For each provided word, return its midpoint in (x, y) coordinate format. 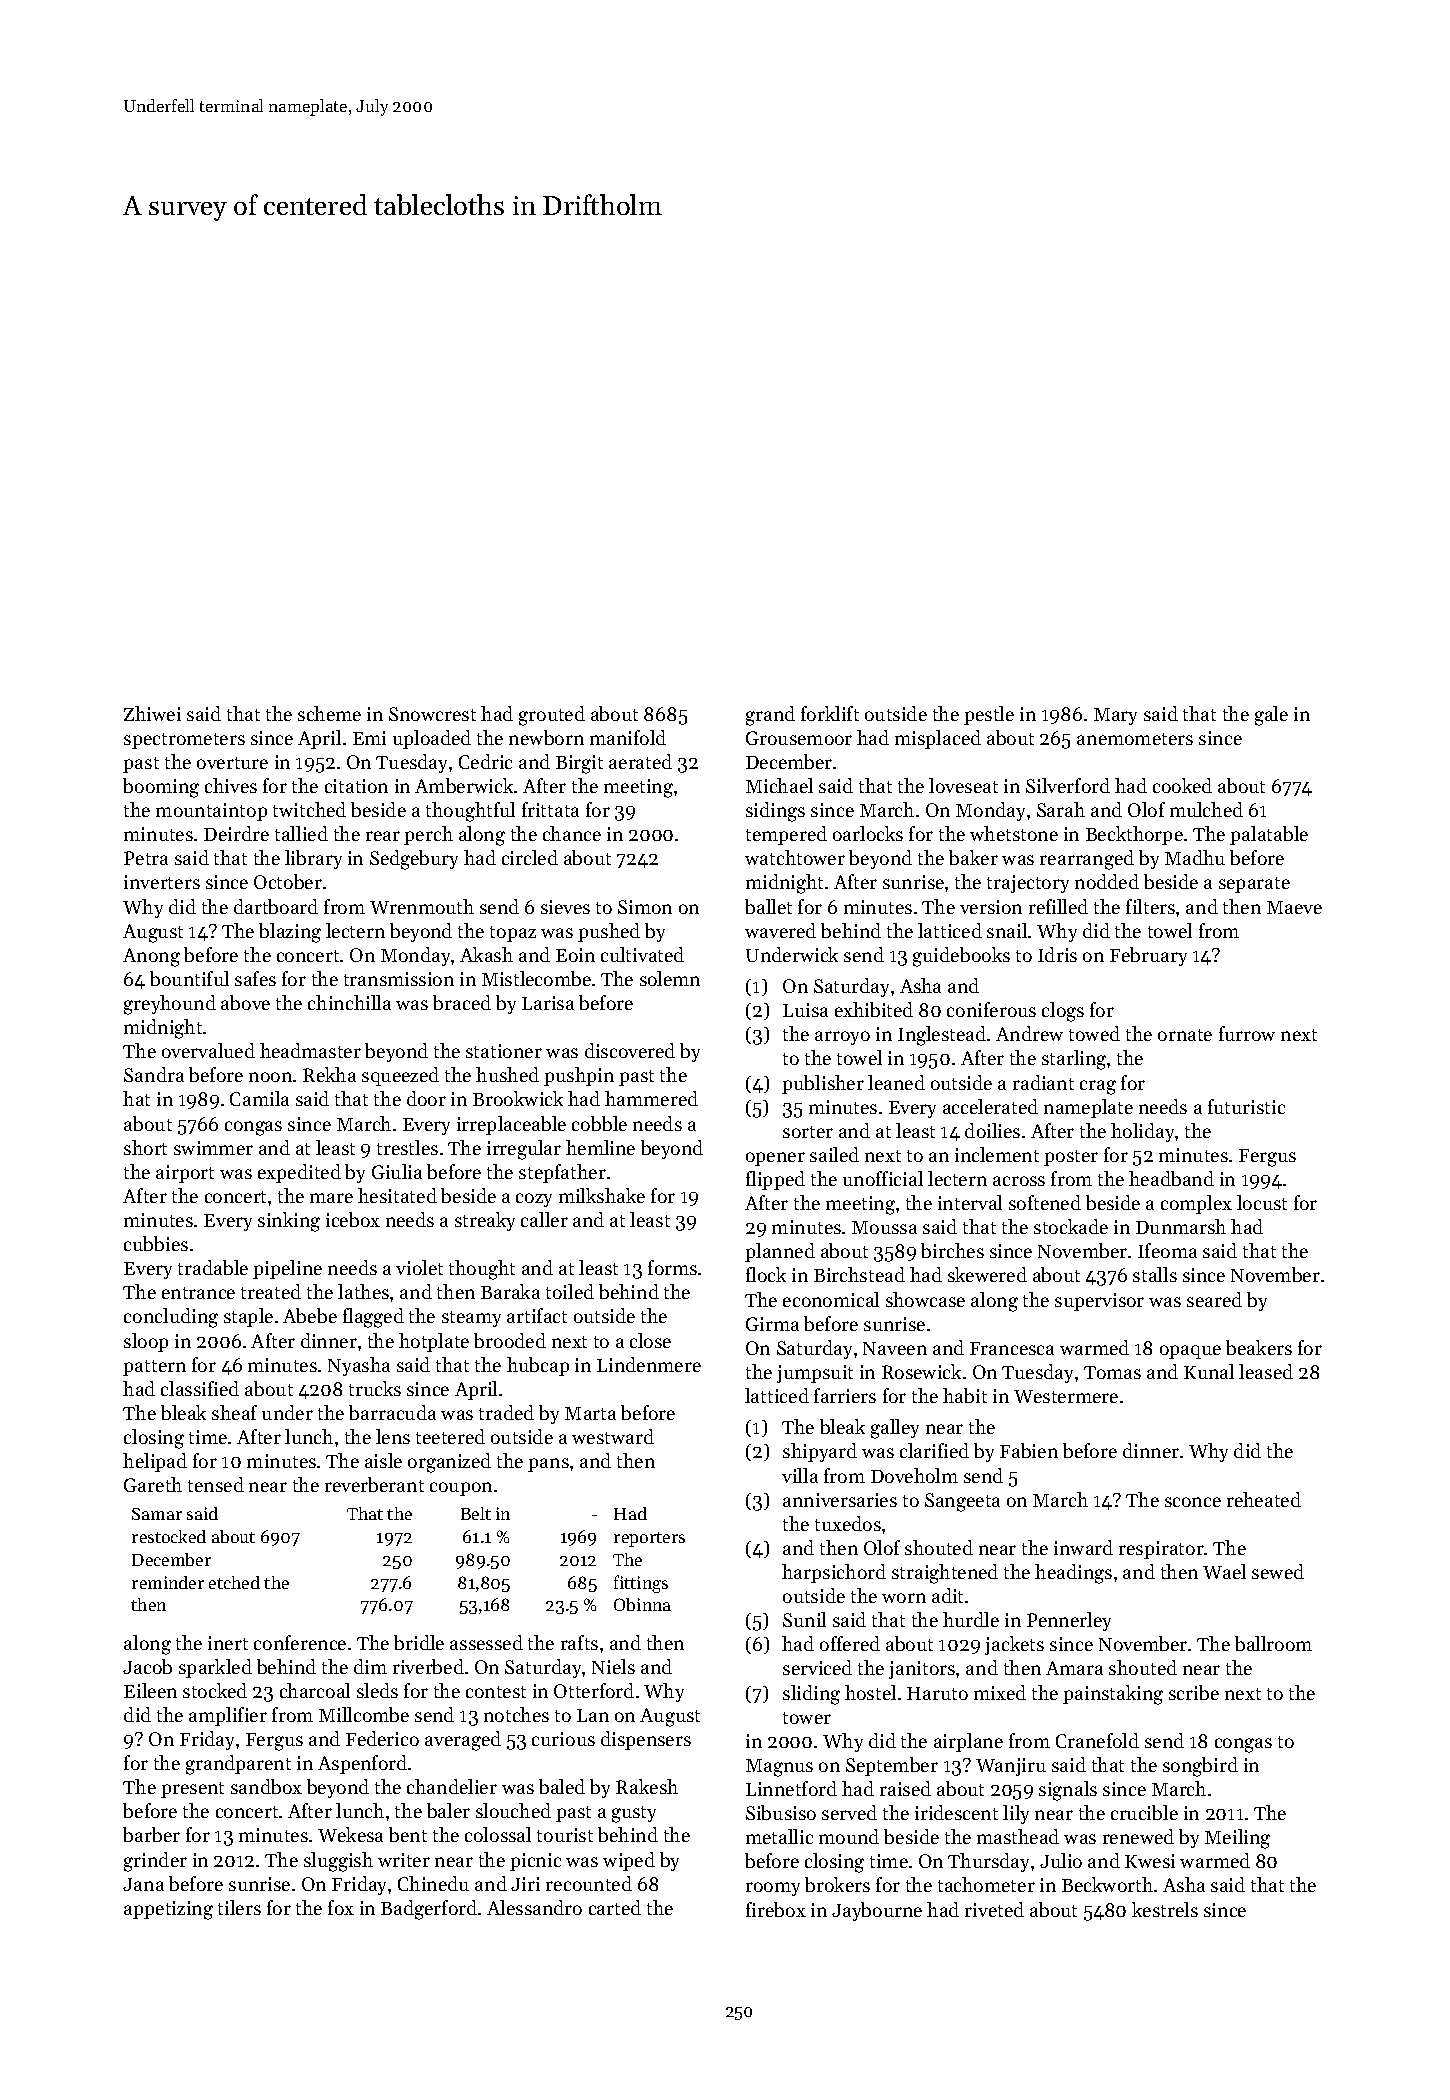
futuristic (1246, 1106)
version (991, 907)
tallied (301, 833)
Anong (151, 957)
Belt (476, 1513)
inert (228, 1643)
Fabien (1029, 1450)
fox (341, 1907)
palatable (1269, 835)
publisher (823, 1084)
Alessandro (534, 1907)
